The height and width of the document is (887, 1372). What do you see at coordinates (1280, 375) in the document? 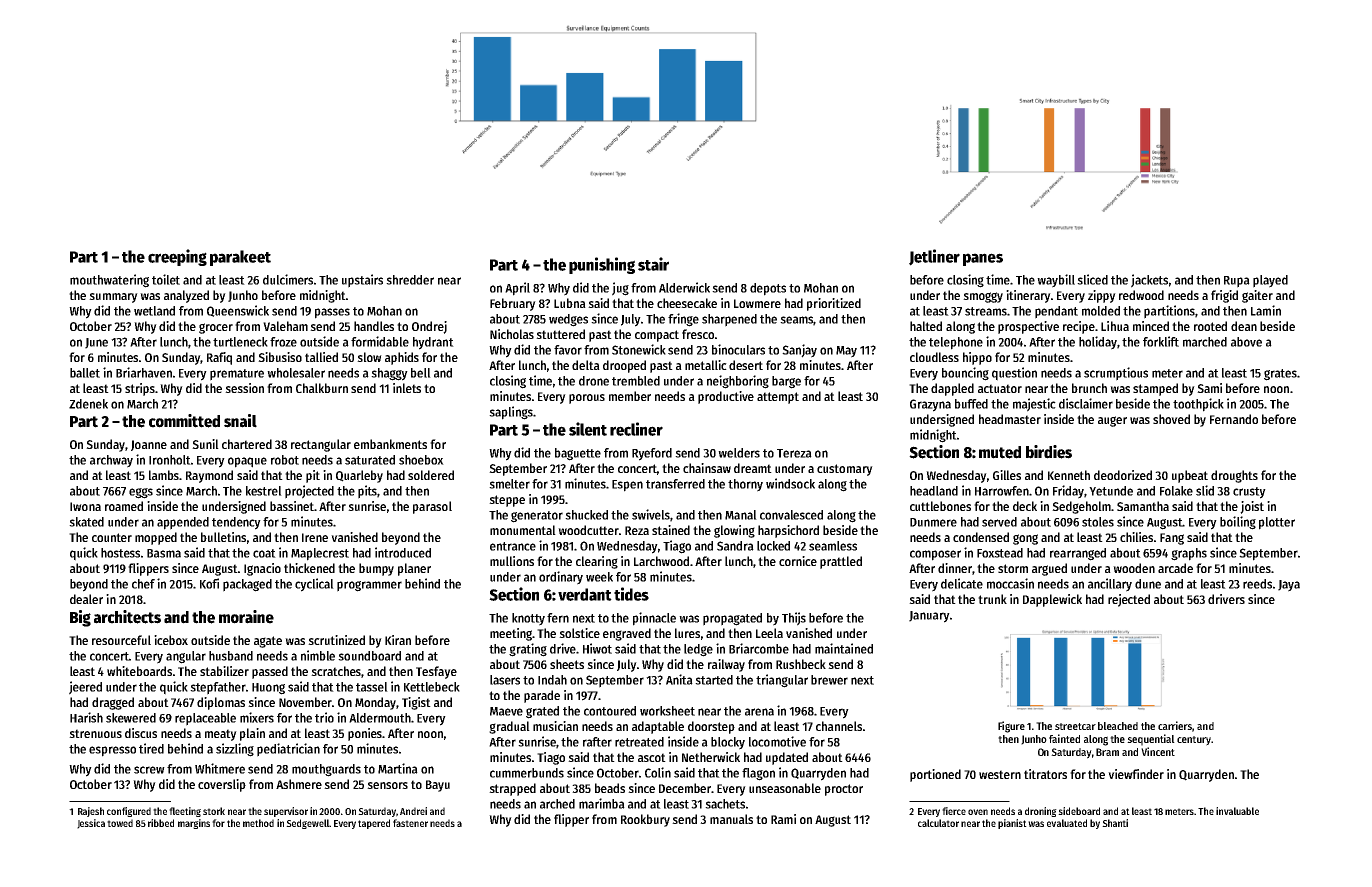
I see `grates` at bounding box center [1280, 375].
